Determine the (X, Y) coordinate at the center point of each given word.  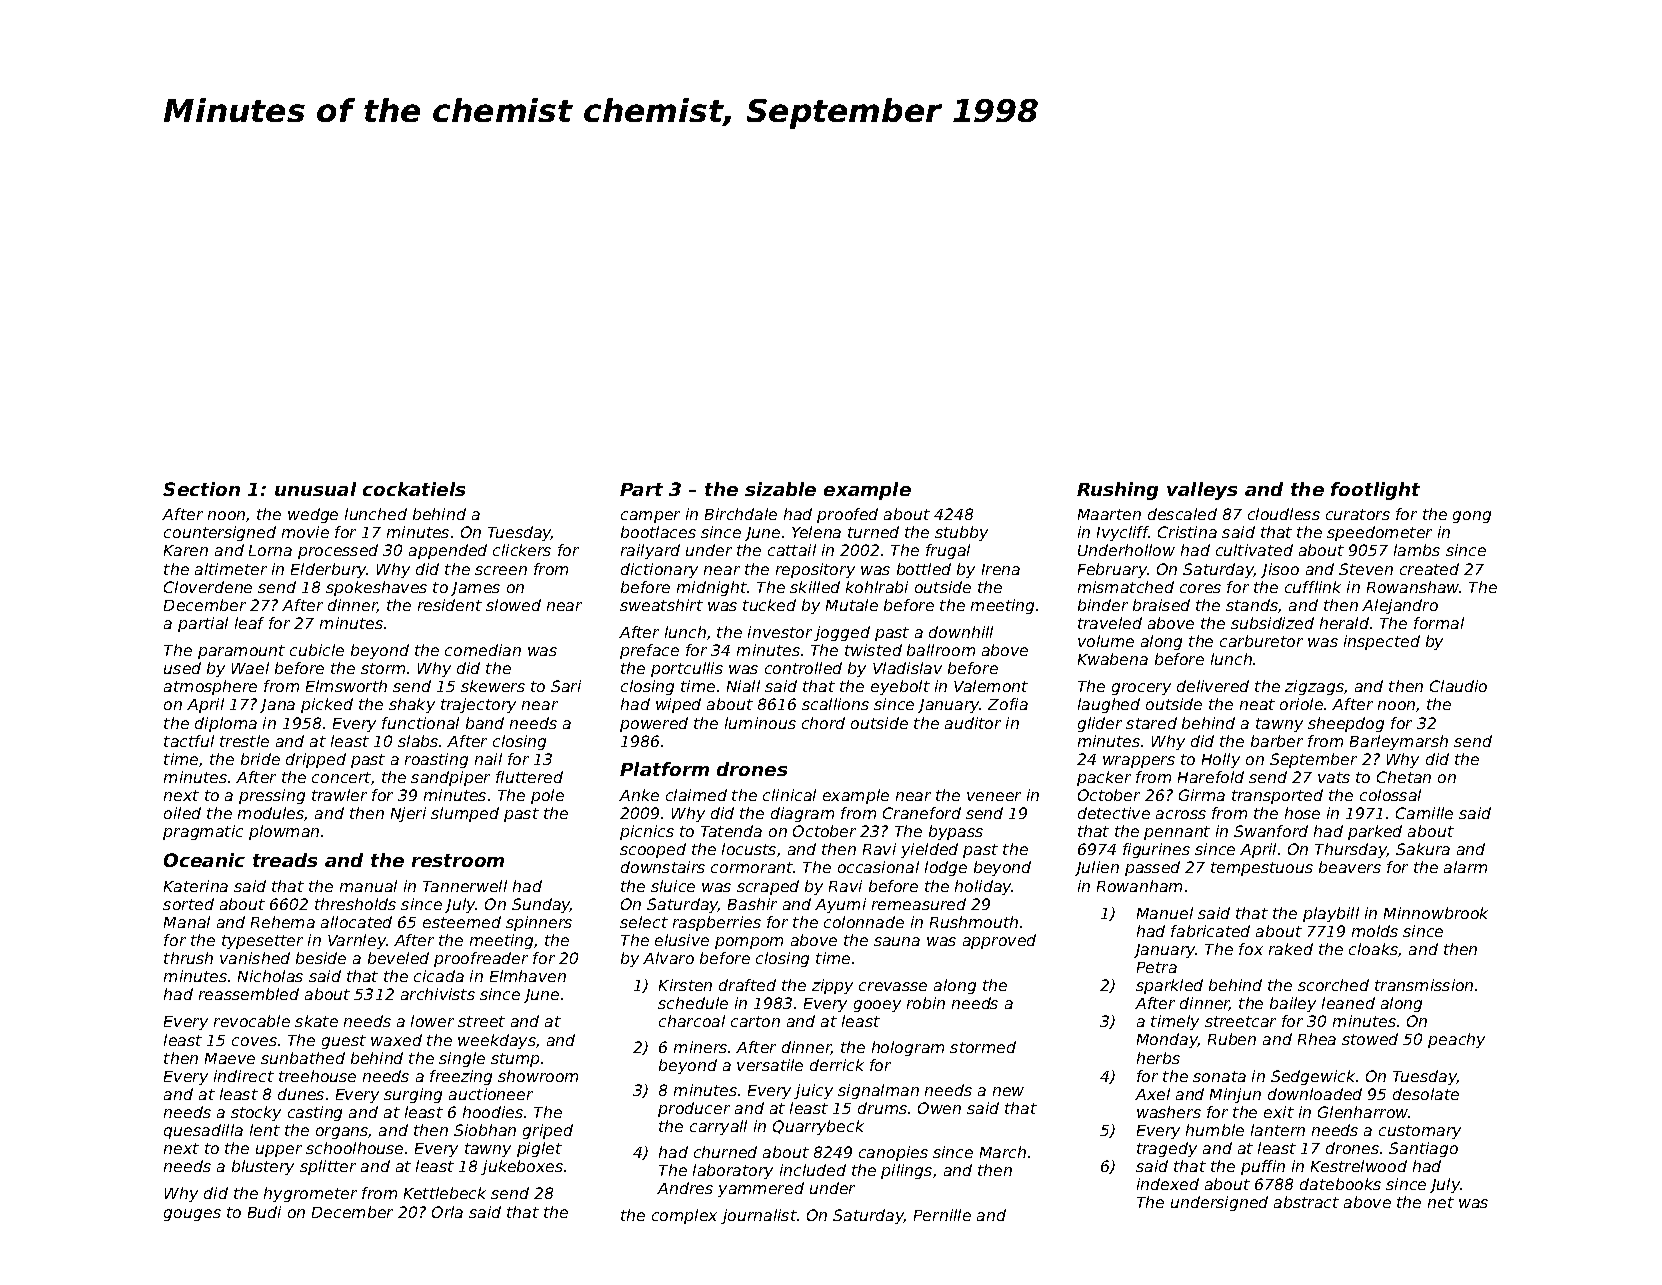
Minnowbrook (1436, 913)
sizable (780, 489)
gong (1472, 517)
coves (254, 1041)
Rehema (283, 922)
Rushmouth (974, 922)
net (1441, 1202)
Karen (186, 550)
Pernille (942, 1215)
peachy (1456, 1040)
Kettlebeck (445, 1193)
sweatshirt (661, 605)
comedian (483, 650)
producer (694, 1109)
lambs (1417, 550)
